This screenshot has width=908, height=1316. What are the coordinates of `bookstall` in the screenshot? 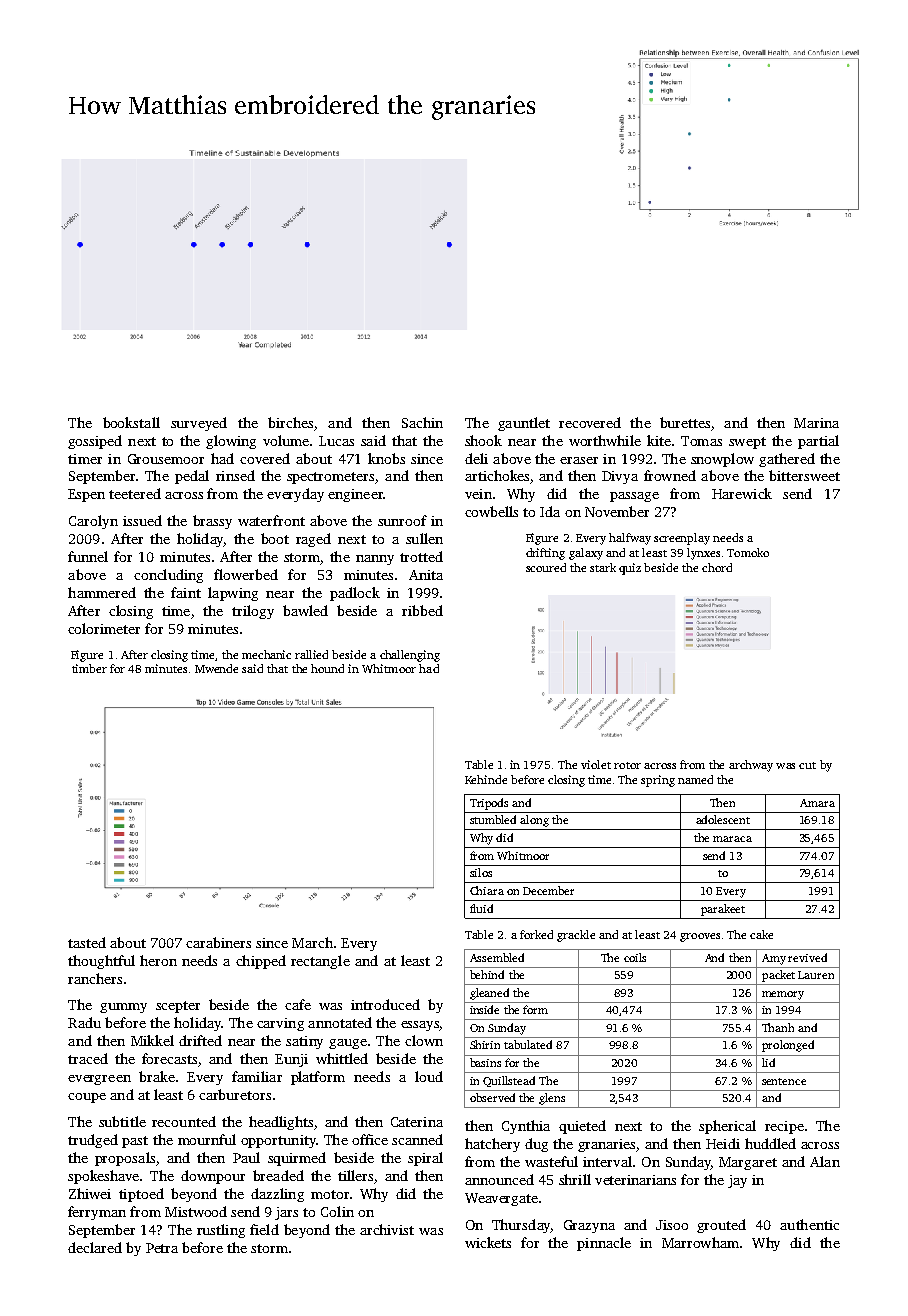 It's located at (131, 422).
